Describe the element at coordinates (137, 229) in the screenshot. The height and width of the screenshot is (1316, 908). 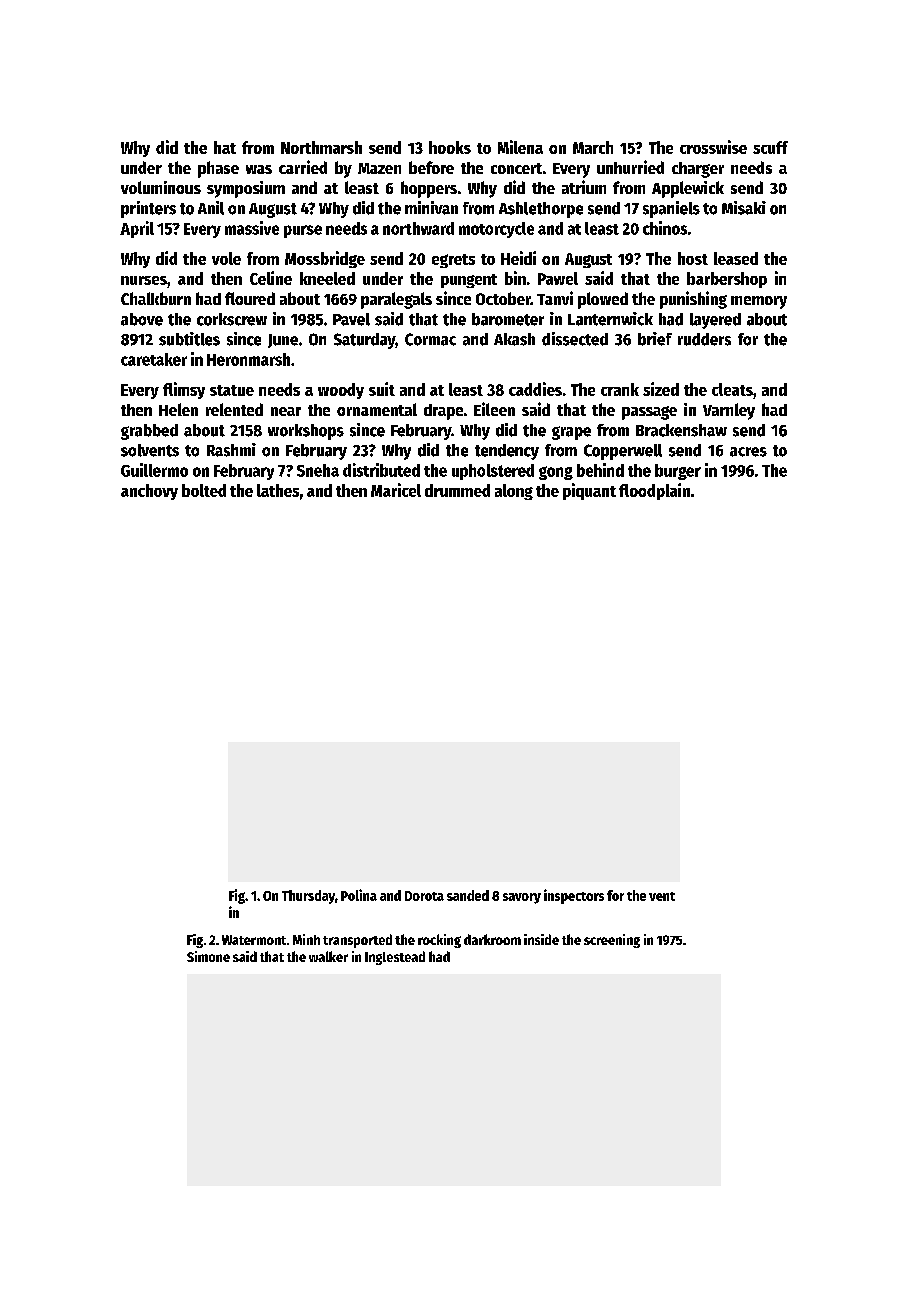
I see `April` at that location.
